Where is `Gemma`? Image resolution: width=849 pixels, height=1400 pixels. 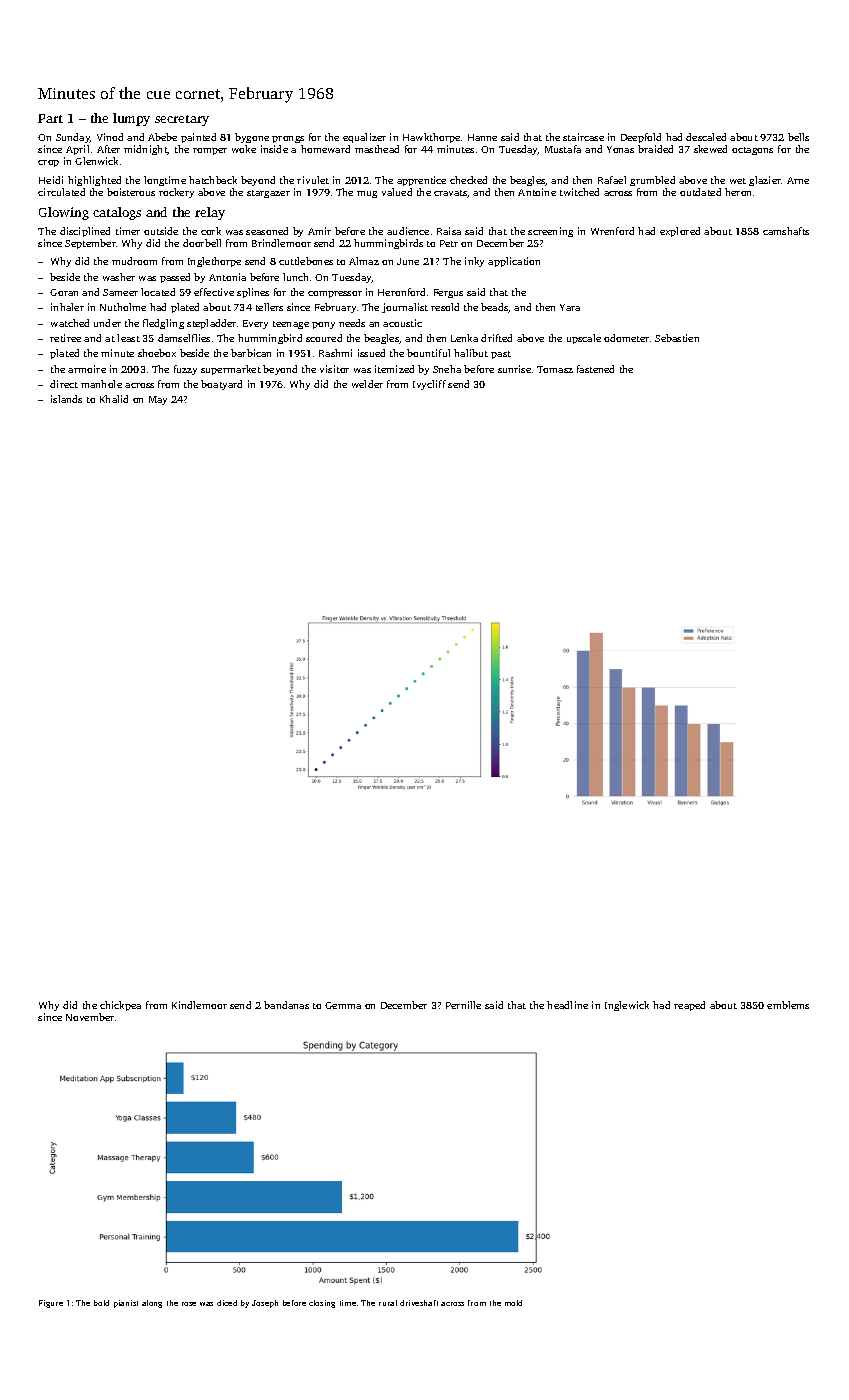 Gemma is located at coordinates (343, 1005).
